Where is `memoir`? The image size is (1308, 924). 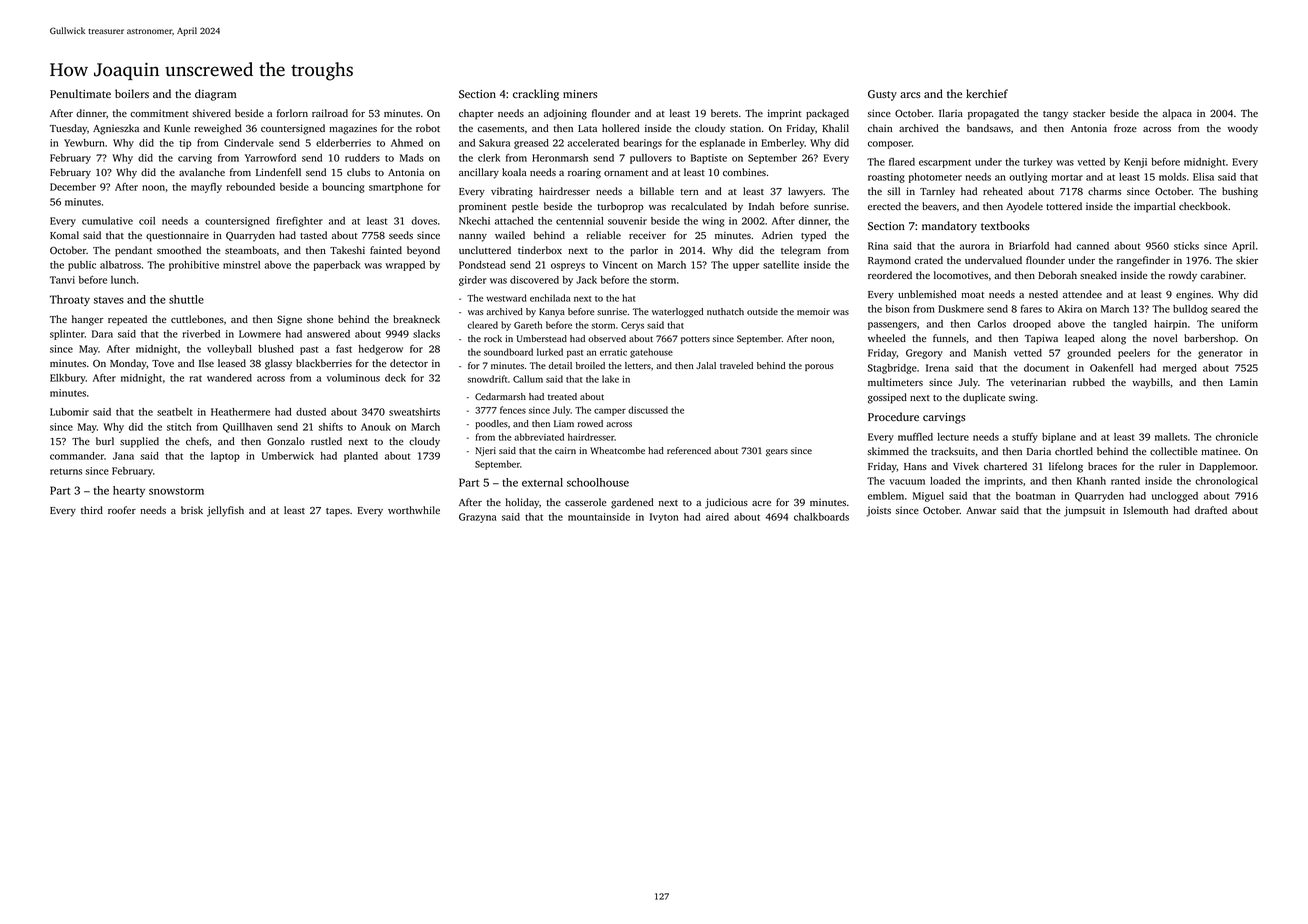
memoir is located at coordinates (813, 311).
